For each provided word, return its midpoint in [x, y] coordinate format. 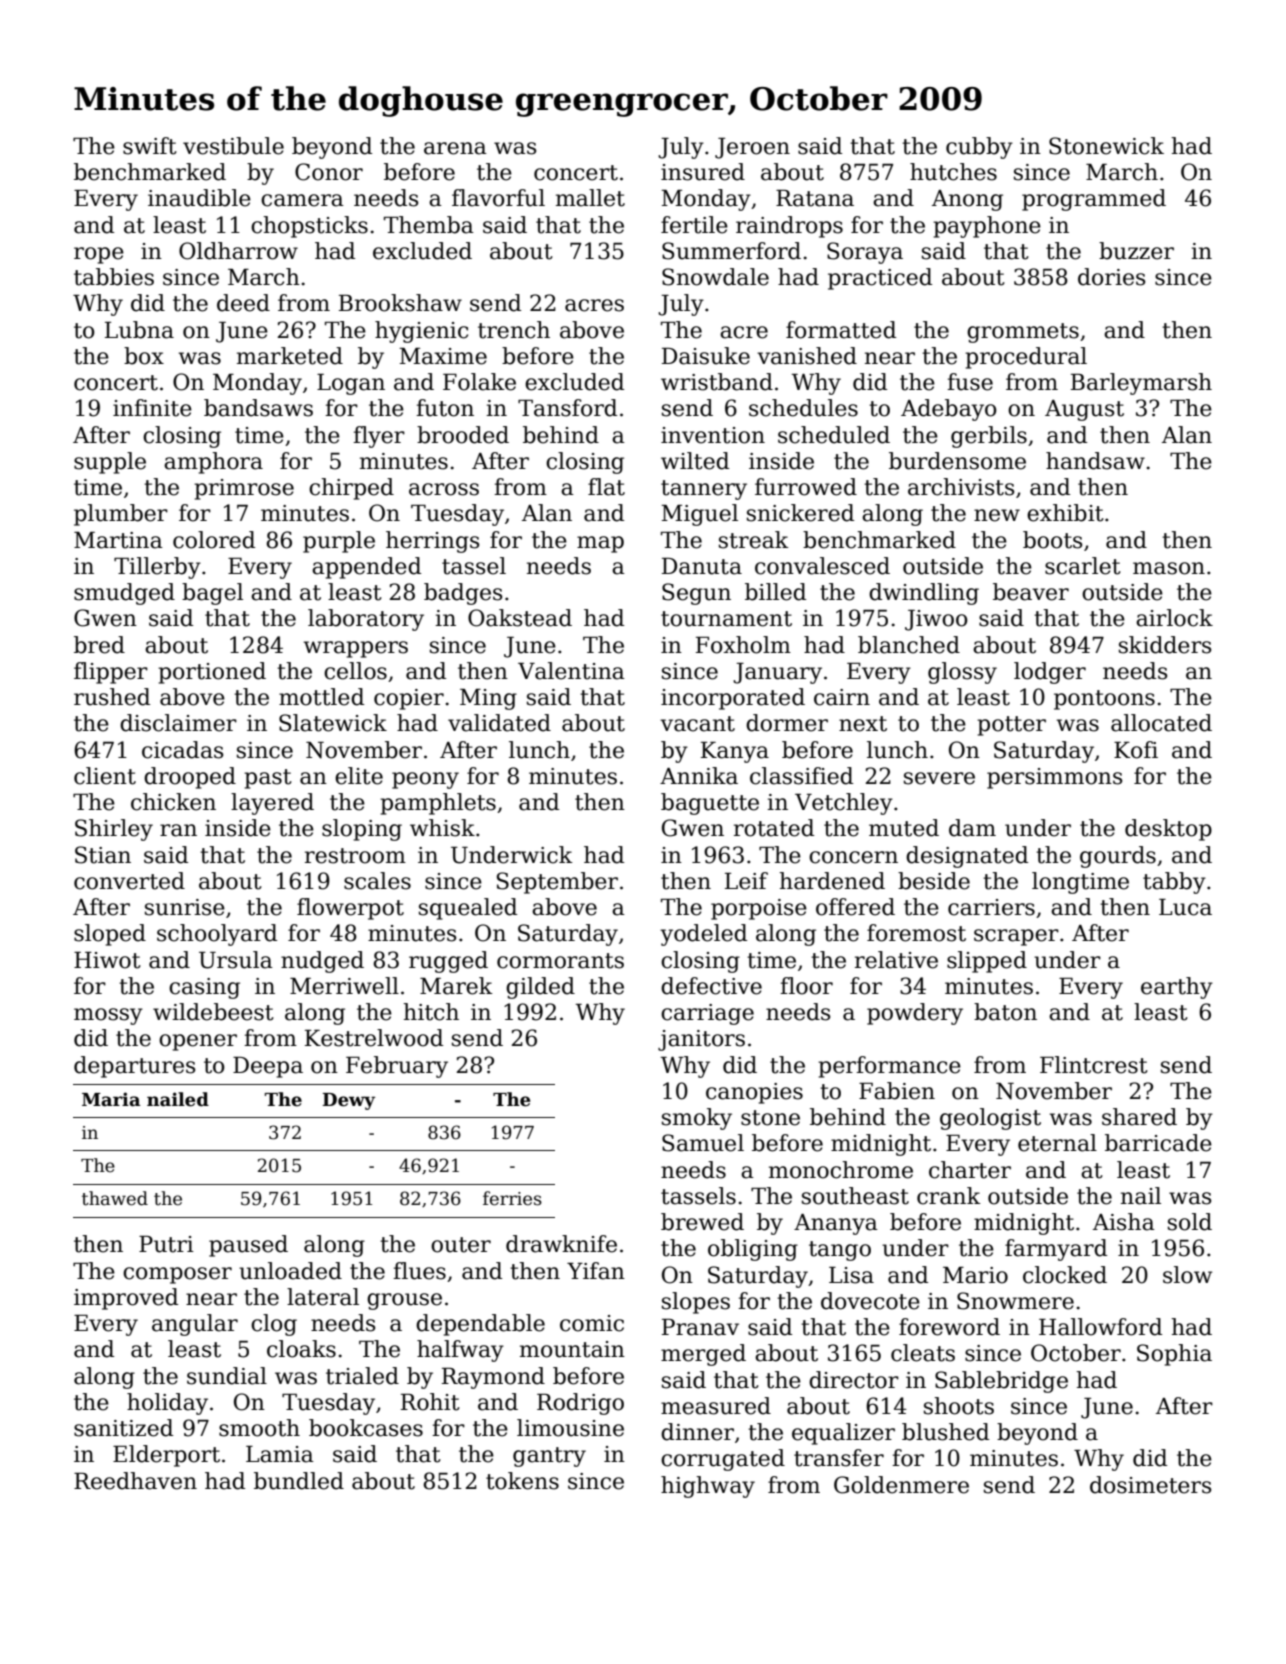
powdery [915, 1014]
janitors [701, 1040]
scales [377, 881]
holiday [167, 1404]
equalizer [843, 1434]
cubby [979, 148]
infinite [152, 408]
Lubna [139, 330]
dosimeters [1151, 1485]
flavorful [498, 198]
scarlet [1083, 566]
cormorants [560, 961]
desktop [1168, 830]
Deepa [268, 1067]
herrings [433, 542]
